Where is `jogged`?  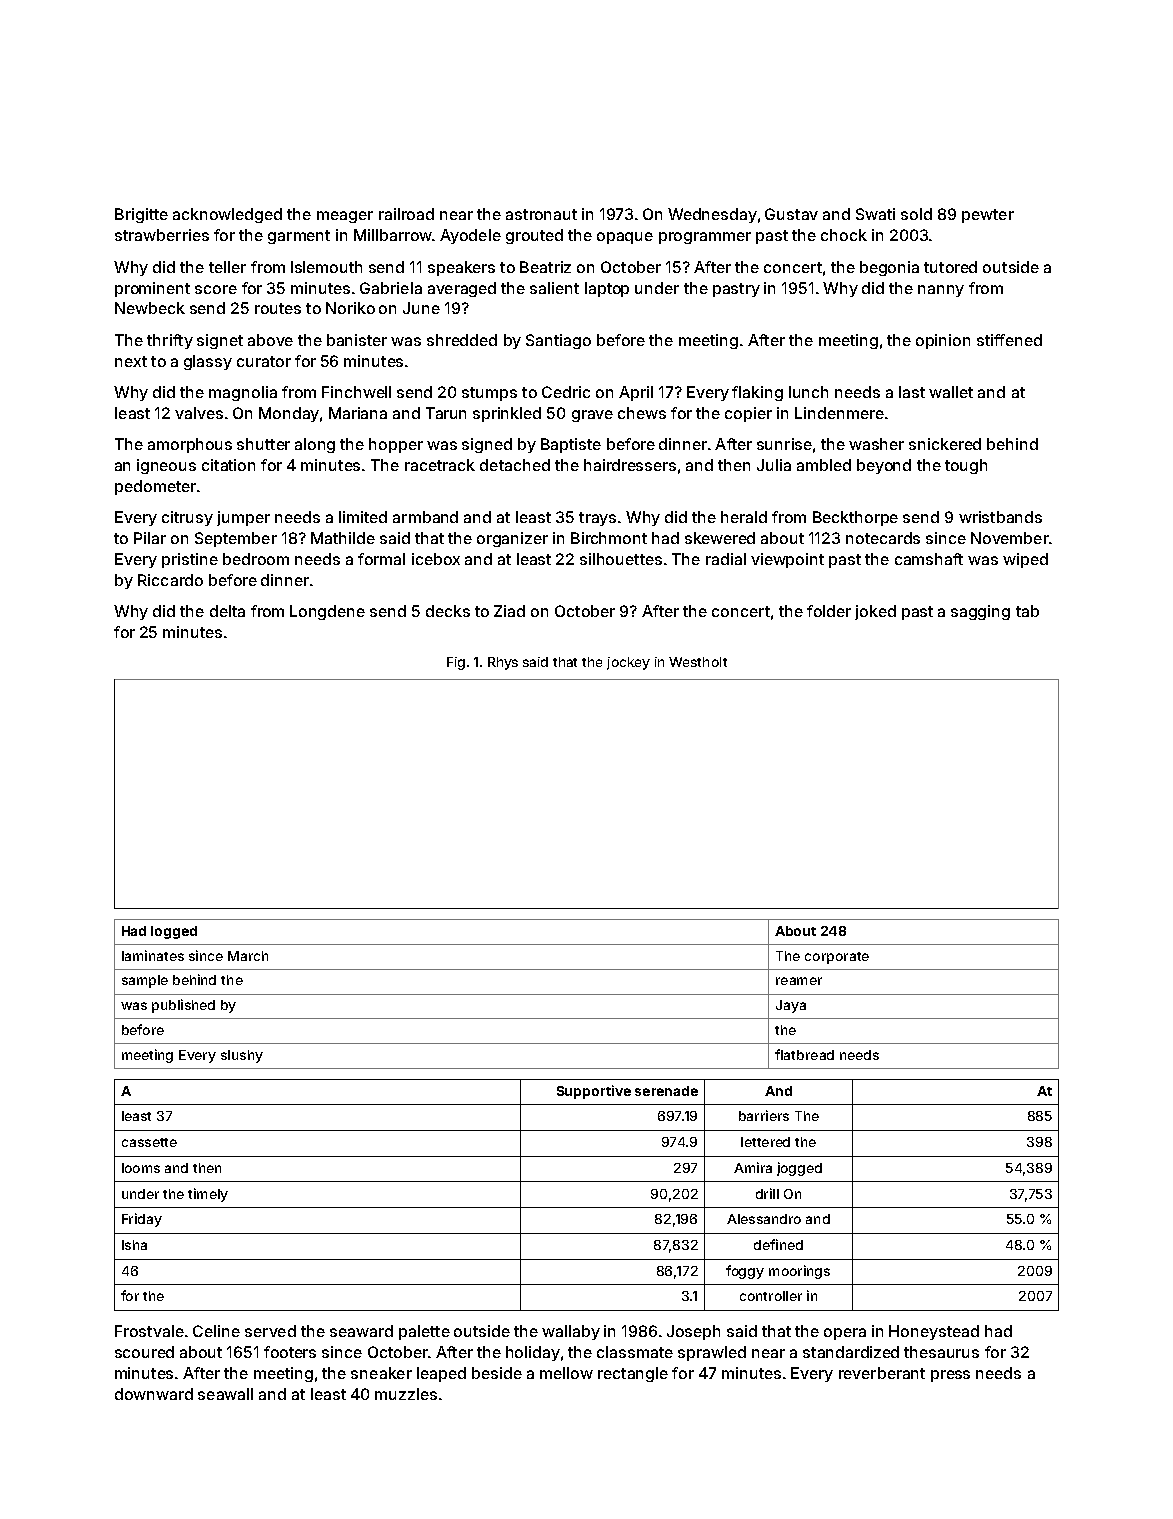
jogged is located at coordinates (799, 1169).
